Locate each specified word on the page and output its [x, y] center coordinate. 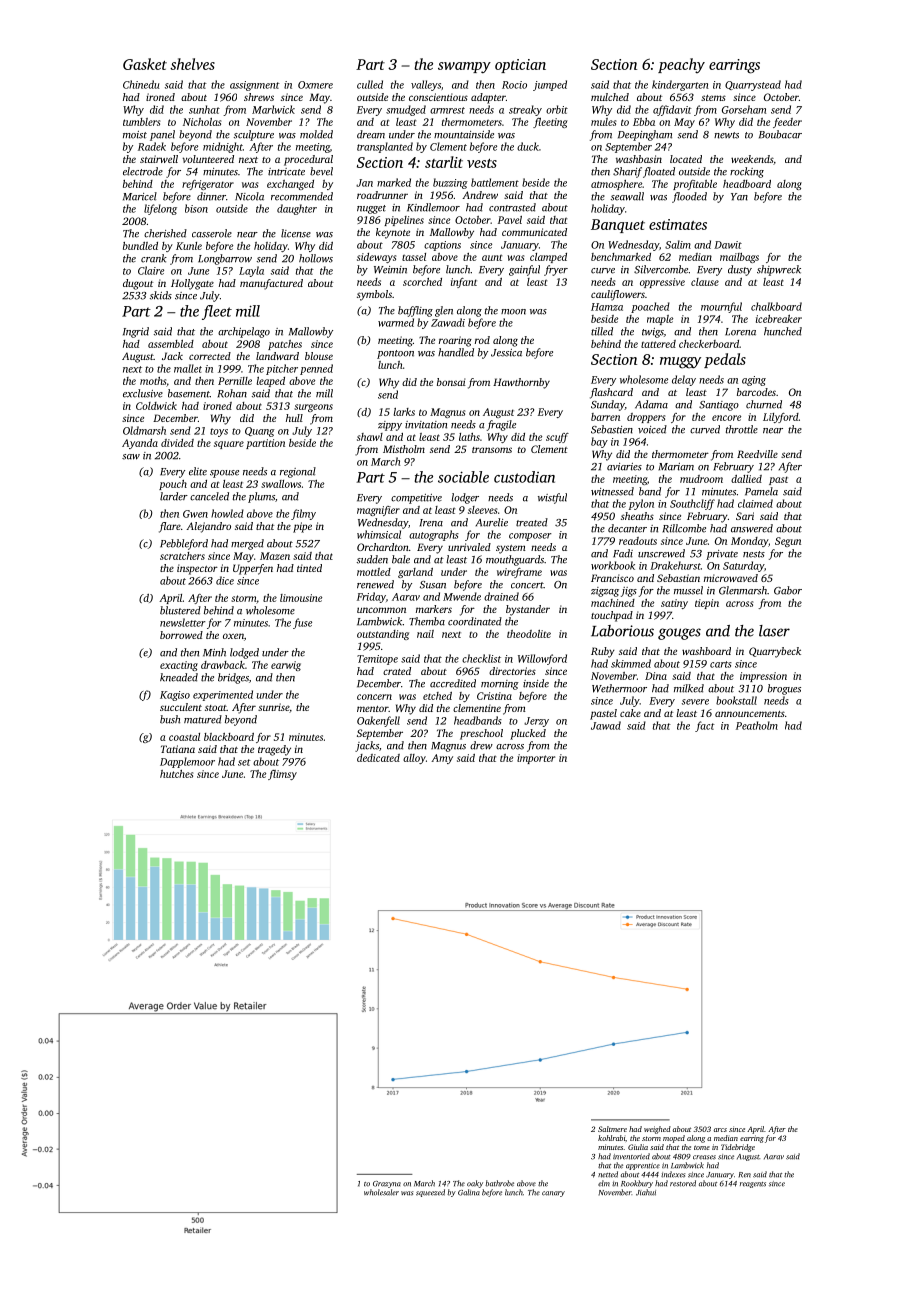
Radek [152, 146]
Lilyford [781, 418]
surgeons [313, 408]
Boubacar [780, 134]
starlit [444, 162]
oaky [475, 1184]
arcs [720, 1130]
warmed [396, 322]
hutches [176, 774]
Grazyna [387, 1184]
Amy [442, 759]
